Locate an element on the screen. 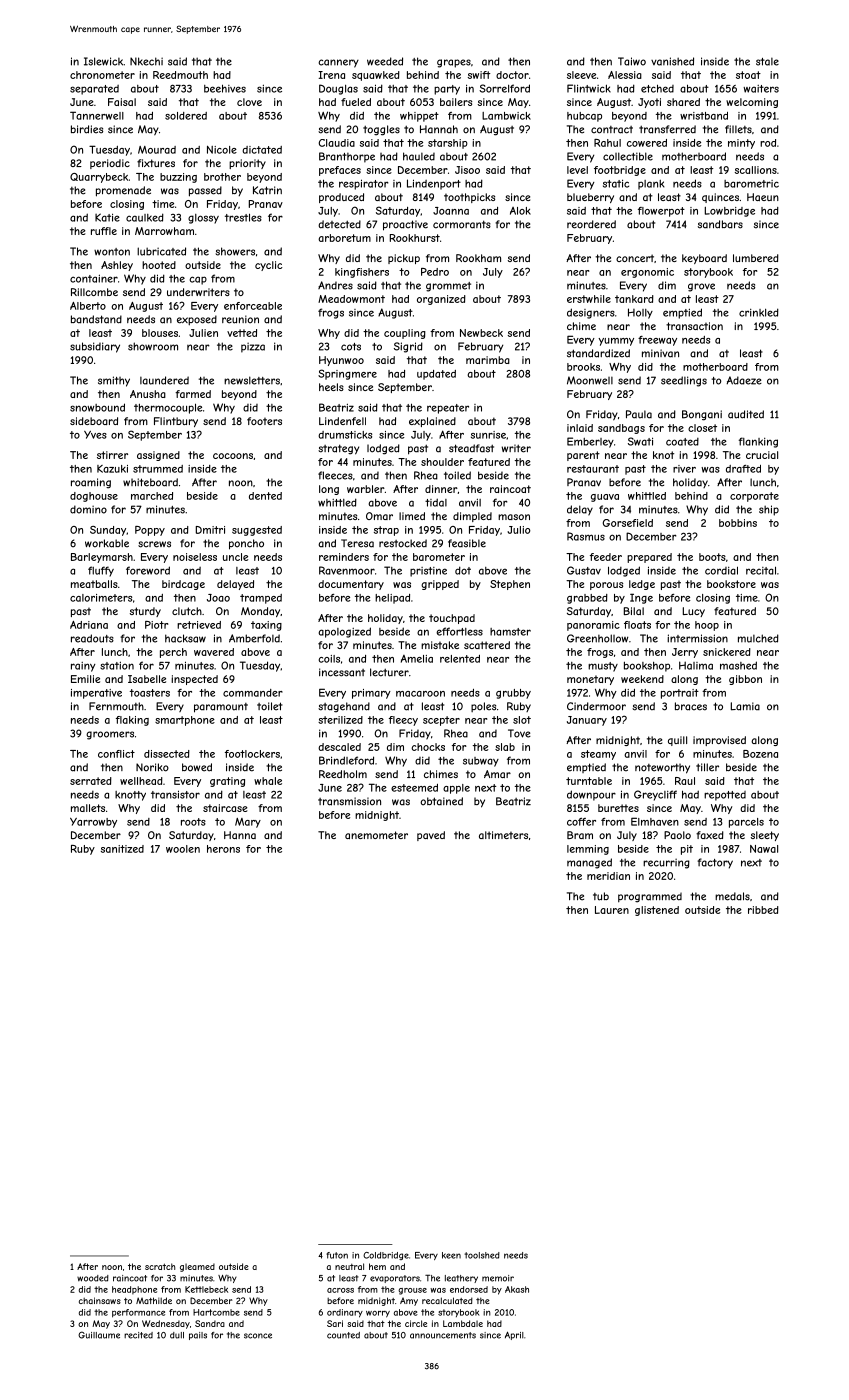 Image resolution: width=849 pixels, height=1400 pixels. evaporators is located at coordinates (395, 1279).
